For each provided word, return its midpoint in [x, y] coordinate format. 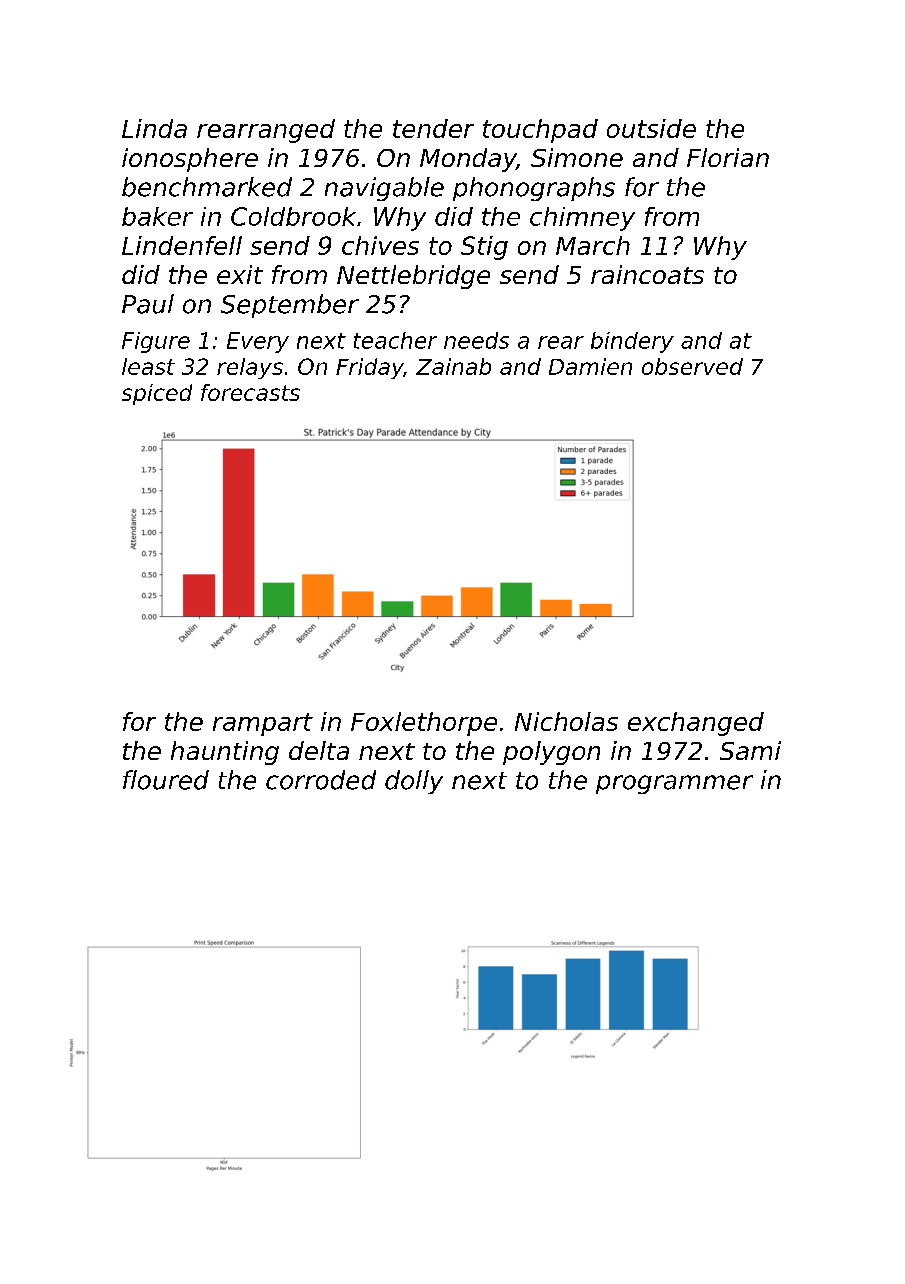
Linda [154, 128]
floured [166, 780]
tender [433, 128]
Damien [590, 366]
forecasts [250, 392]
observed [692, 366]
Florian [728, 157]
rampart [263, 724]
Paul [148, 304]
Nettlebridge [413, 277]
